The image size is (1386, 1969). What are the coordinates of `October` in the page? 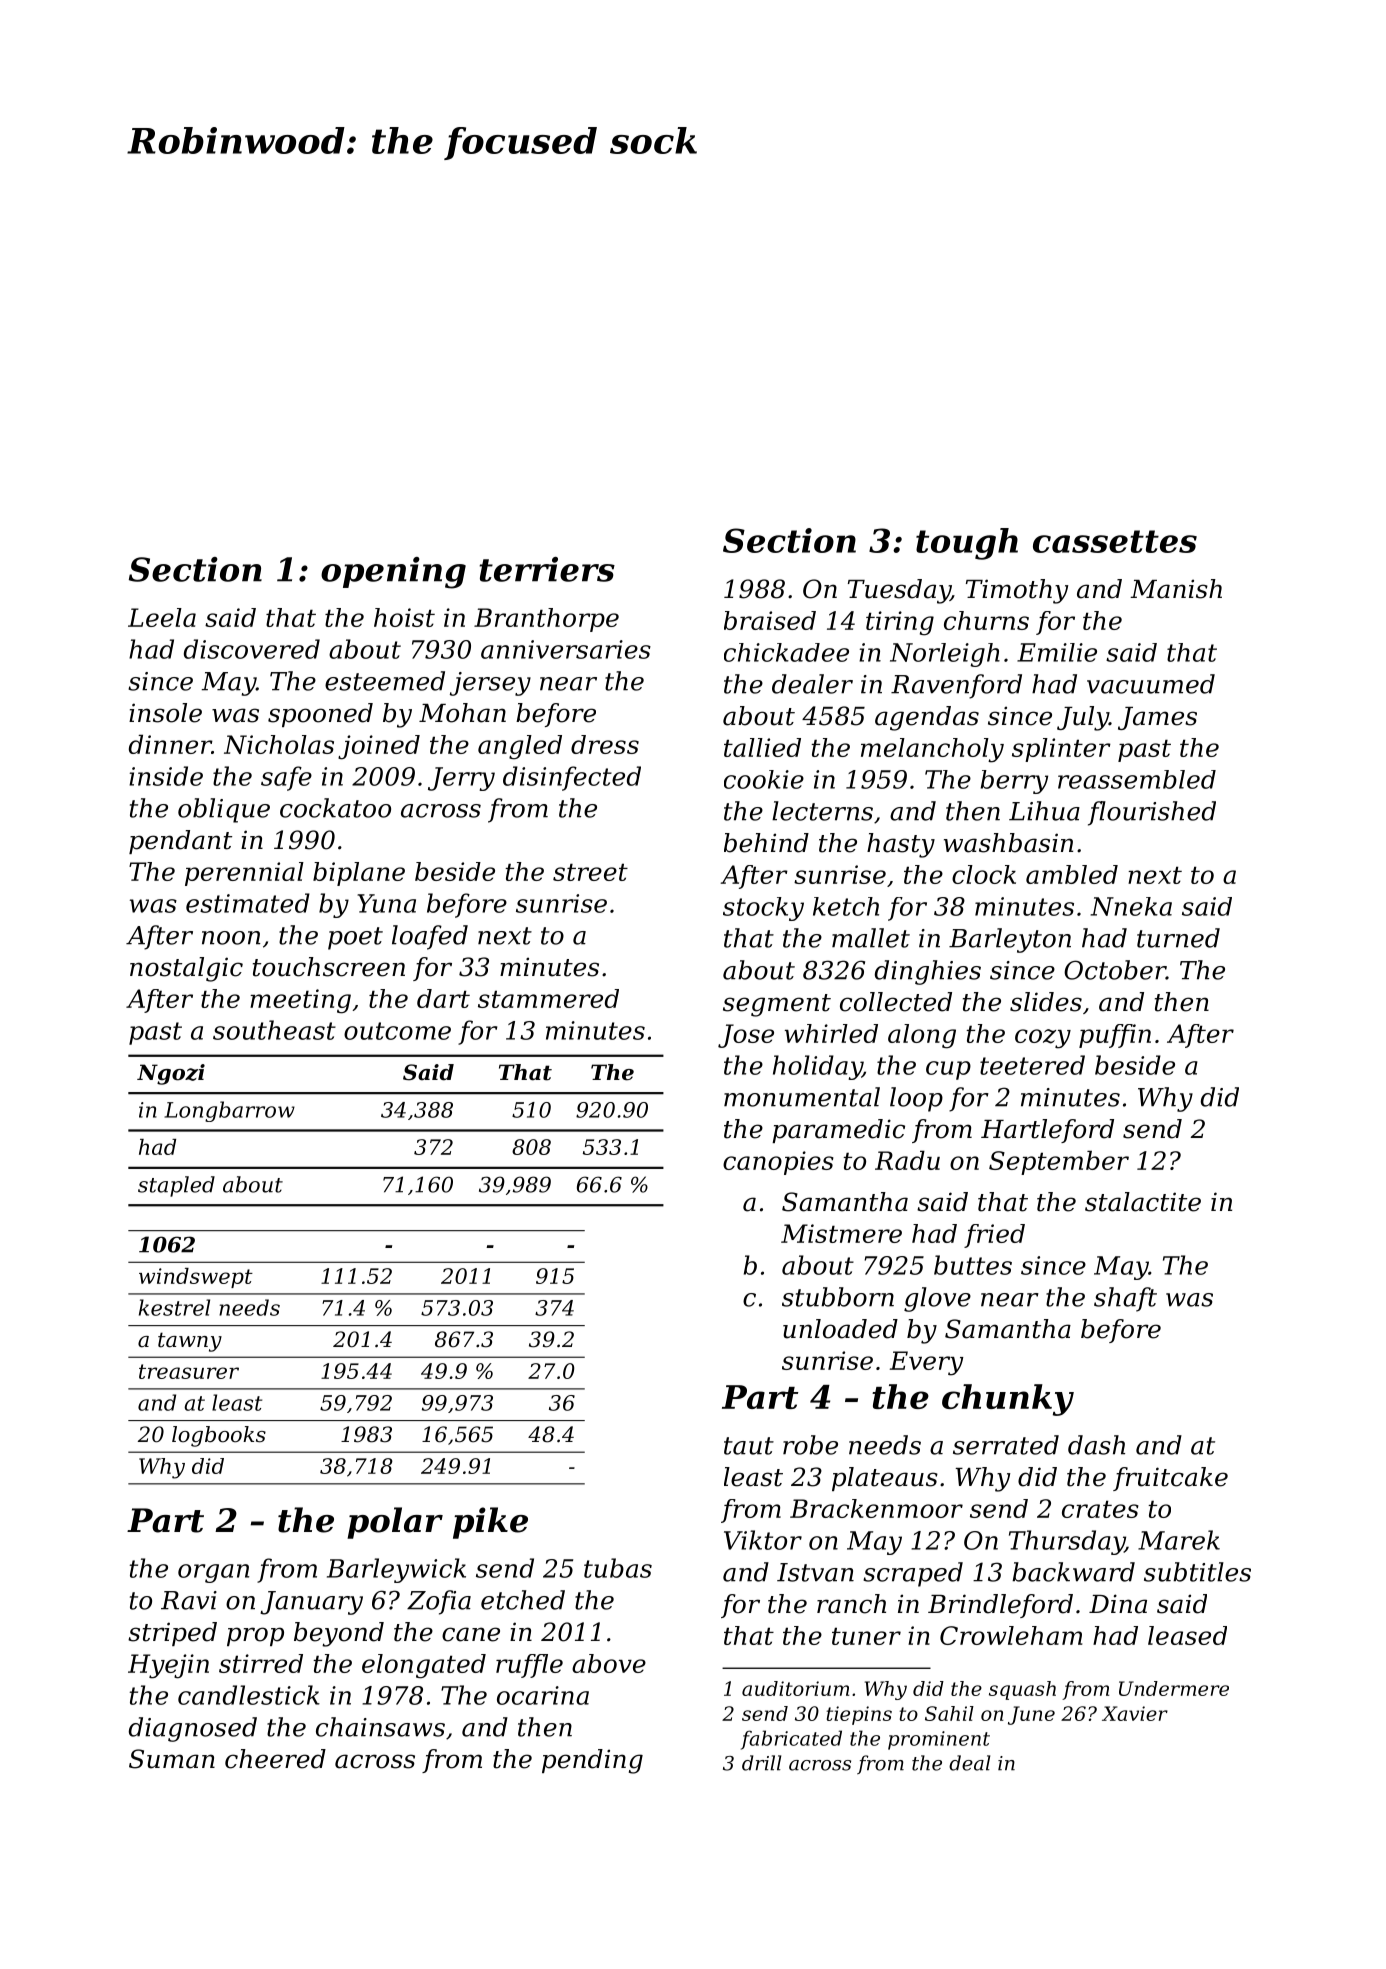 It's located at (1115, 970).
